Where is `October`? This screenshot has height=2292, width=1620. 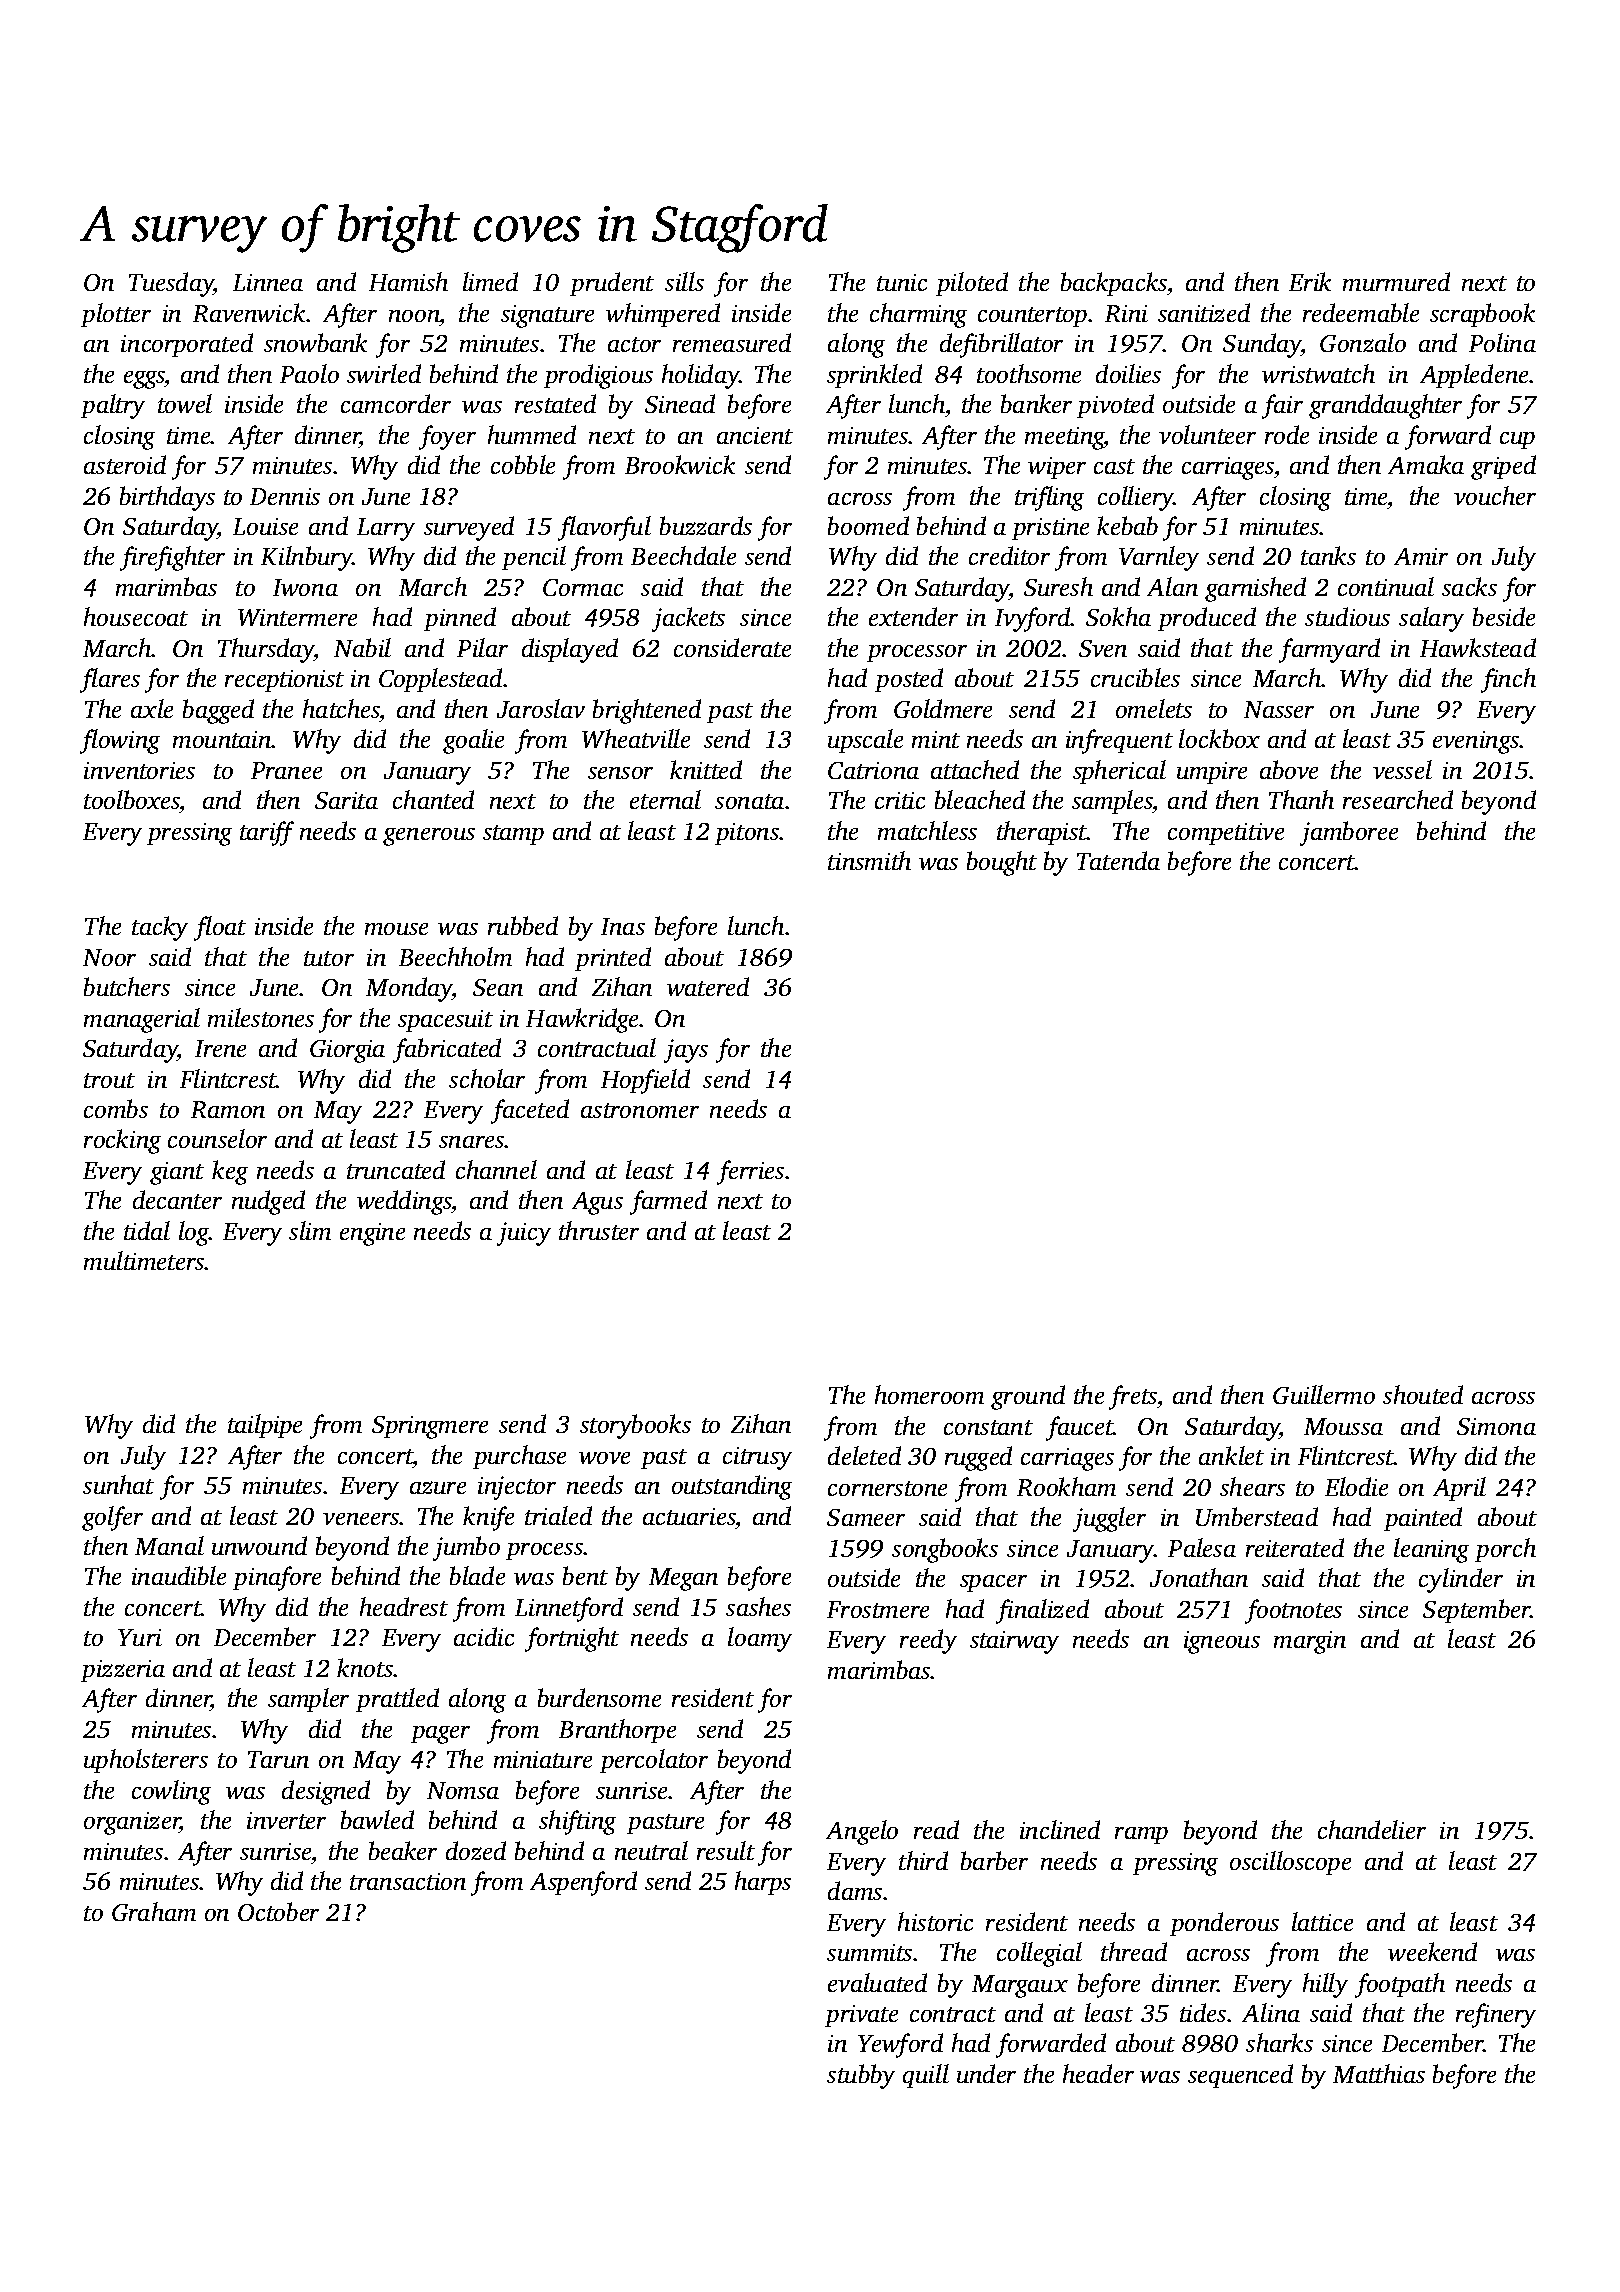 October is located at coordinates (278, 1911).
